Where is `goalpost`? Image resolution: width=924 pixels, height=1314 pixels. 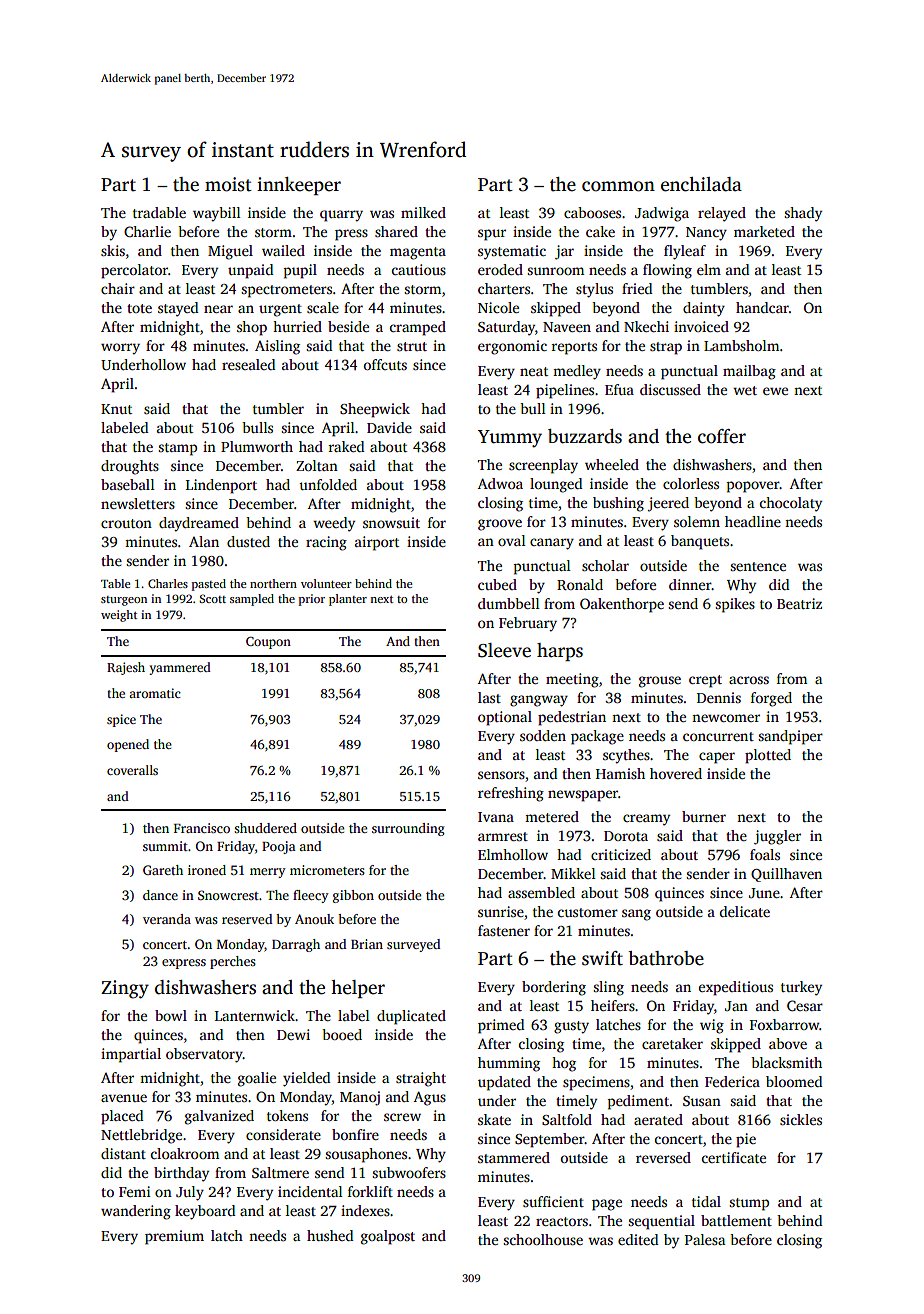
goalpost is located at coordinates (388, 1237).
